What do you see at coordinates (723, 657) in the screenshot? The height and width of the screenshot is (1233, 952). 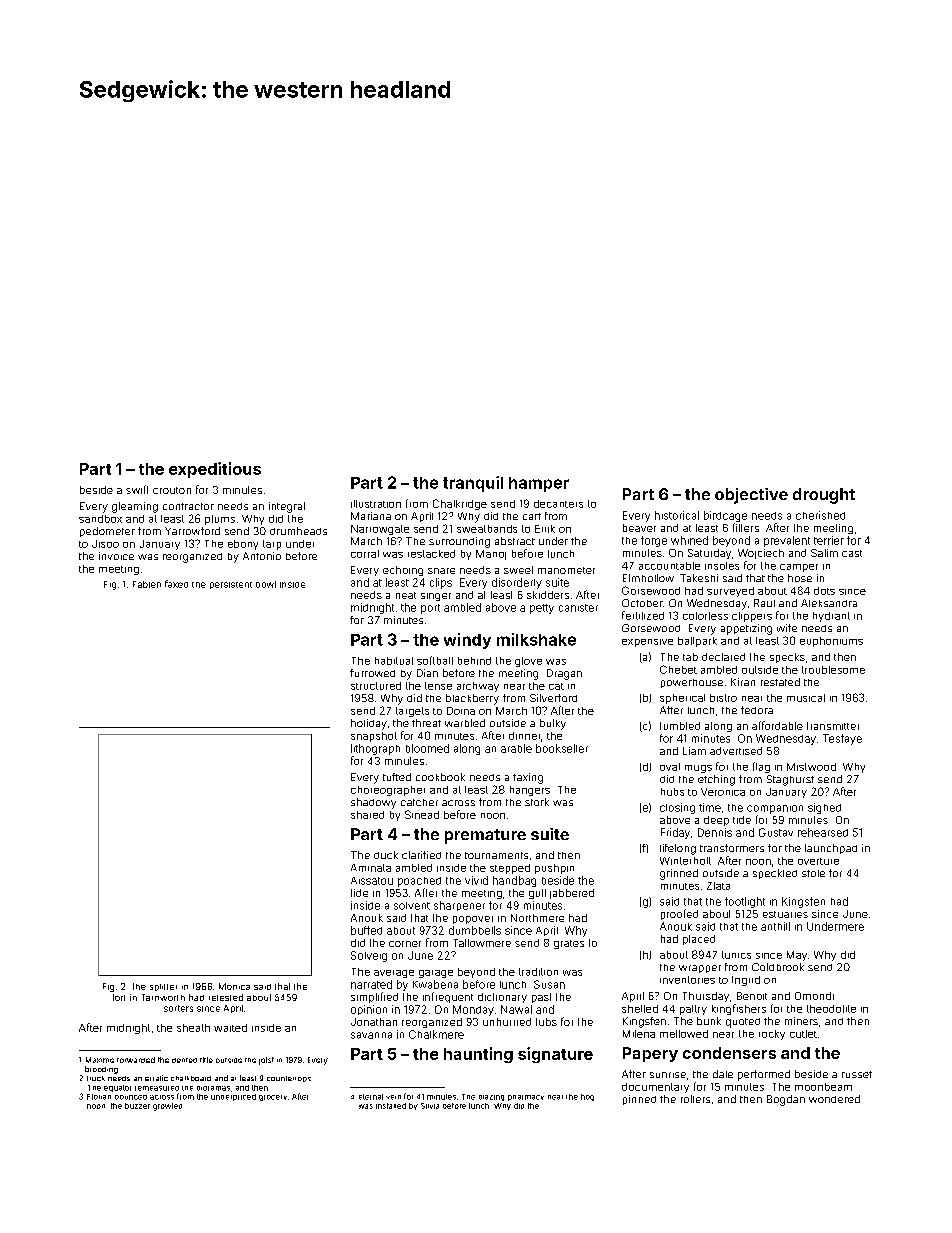 I see `declared` at bounding box center [723, 657].
